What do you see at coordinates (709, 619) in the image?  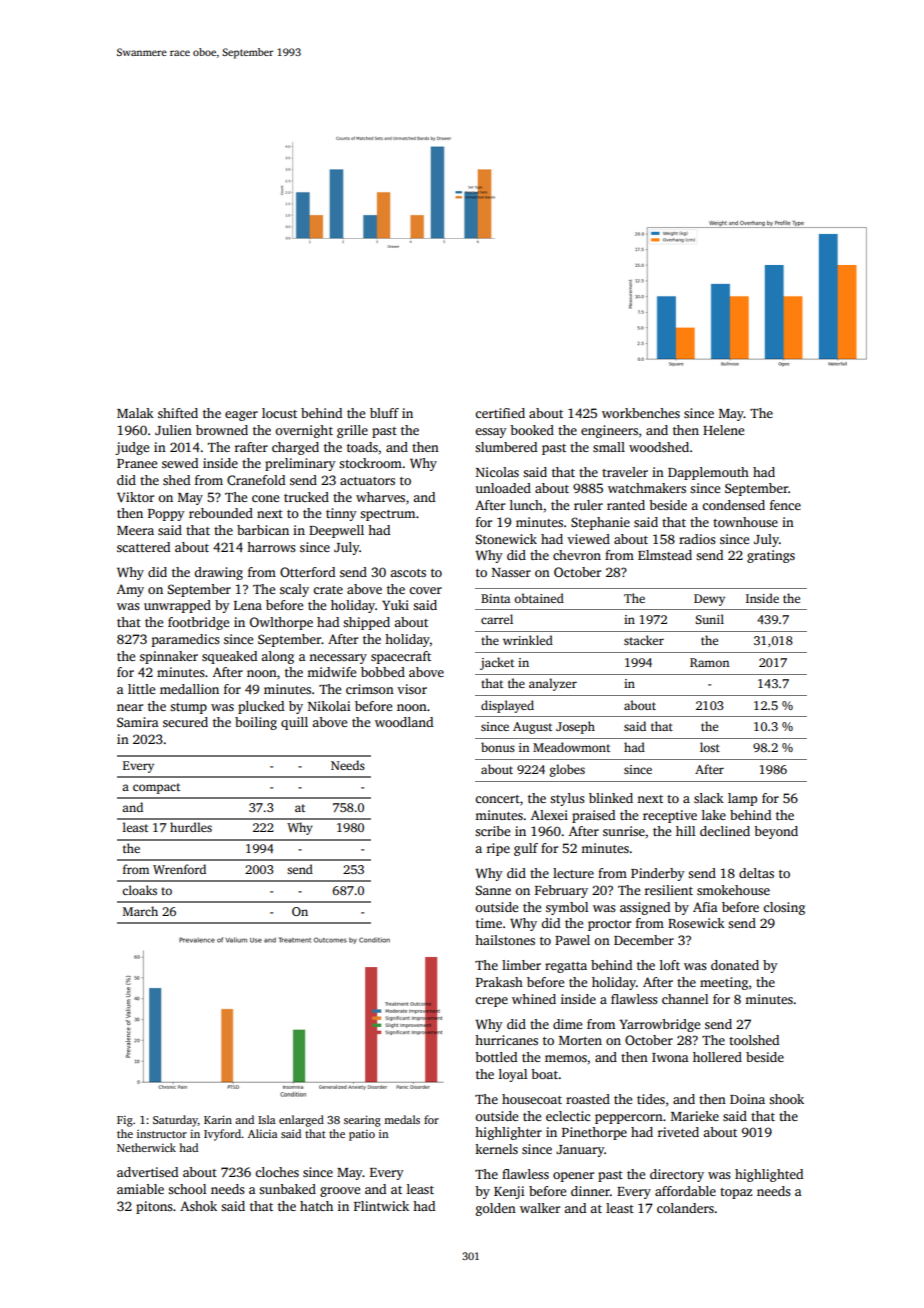 I see `Sunil` at bounding box center [709, 619].
